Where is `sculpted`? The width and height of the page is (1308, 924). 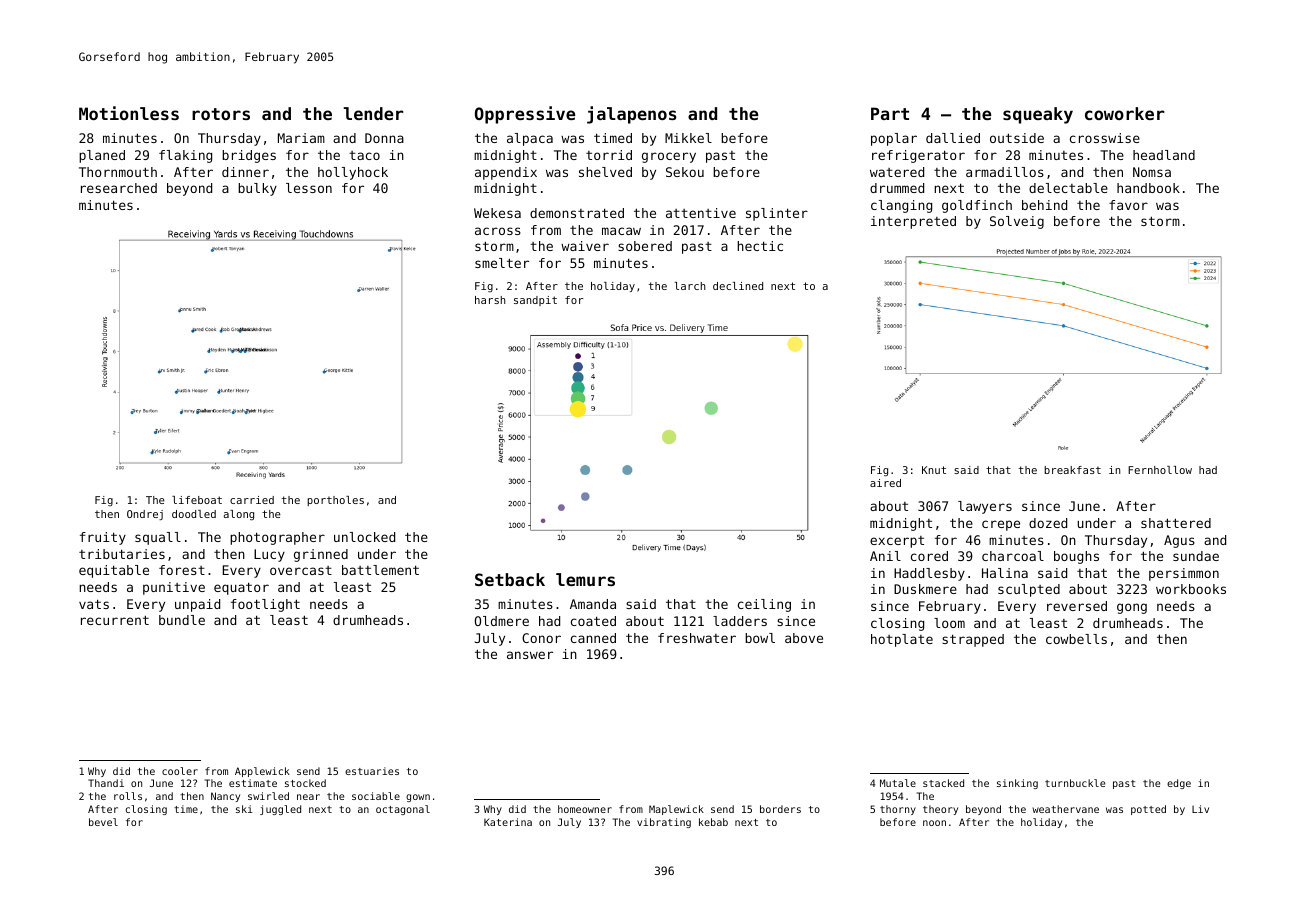
sculpted is located at coordinates (1029, 590).
